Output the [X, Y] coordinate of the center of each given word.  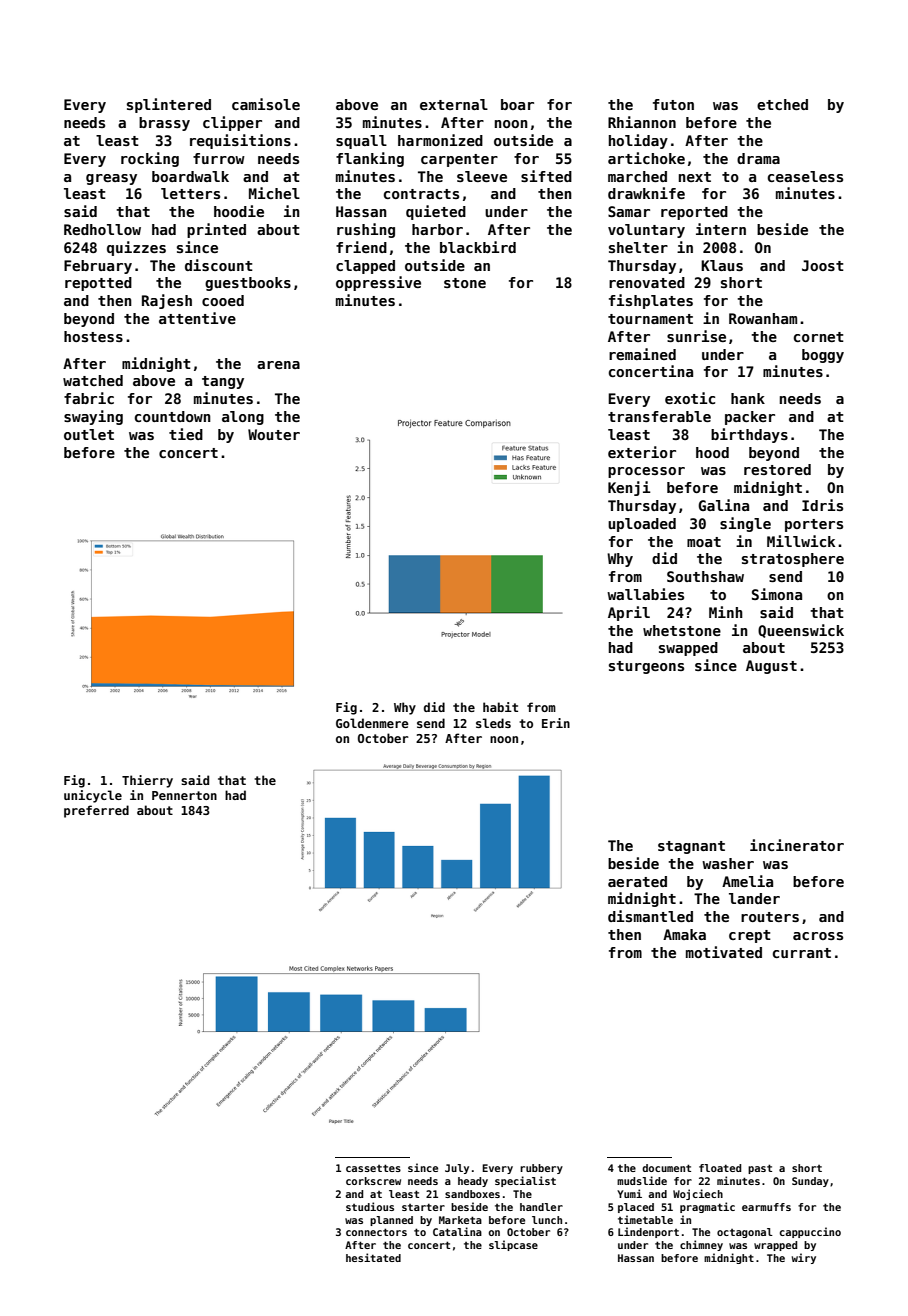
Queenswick [801, 631]
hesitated [373, 1257]
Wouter [274, 434]
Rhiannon [642, 122]
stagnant [691, 847]
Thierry [147, 781]
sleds [493, 723]
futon [673, 104]
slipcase [513, 1245]
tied [186, 434]
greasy [111, 179]
